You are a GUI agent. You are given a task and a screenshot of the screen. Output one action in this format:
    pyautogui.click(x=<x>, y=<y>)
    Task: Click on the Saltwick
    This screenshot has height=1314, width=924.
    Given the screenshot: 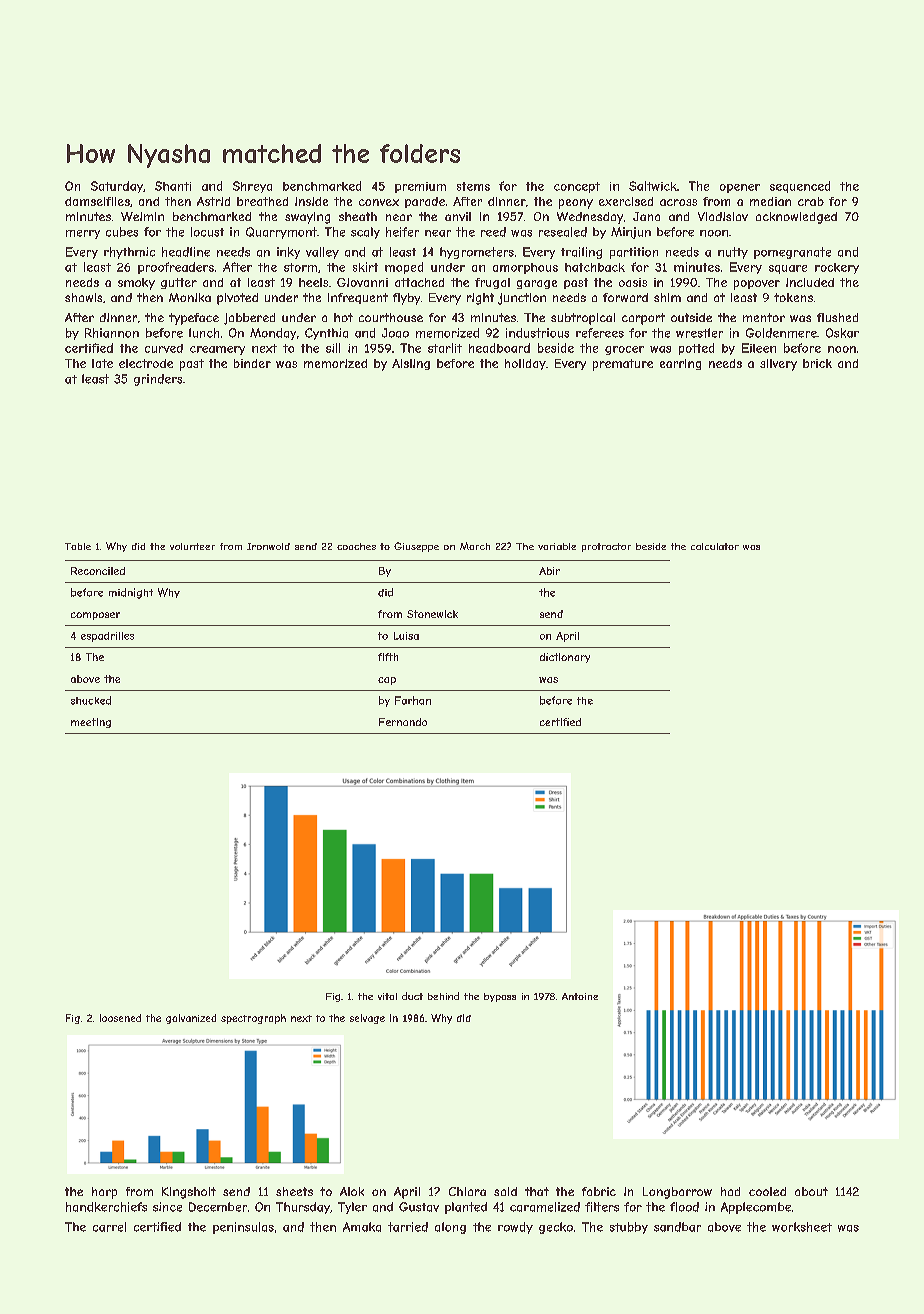 What is the action you would take?
    pyautogui.click(x=653, y=186)
